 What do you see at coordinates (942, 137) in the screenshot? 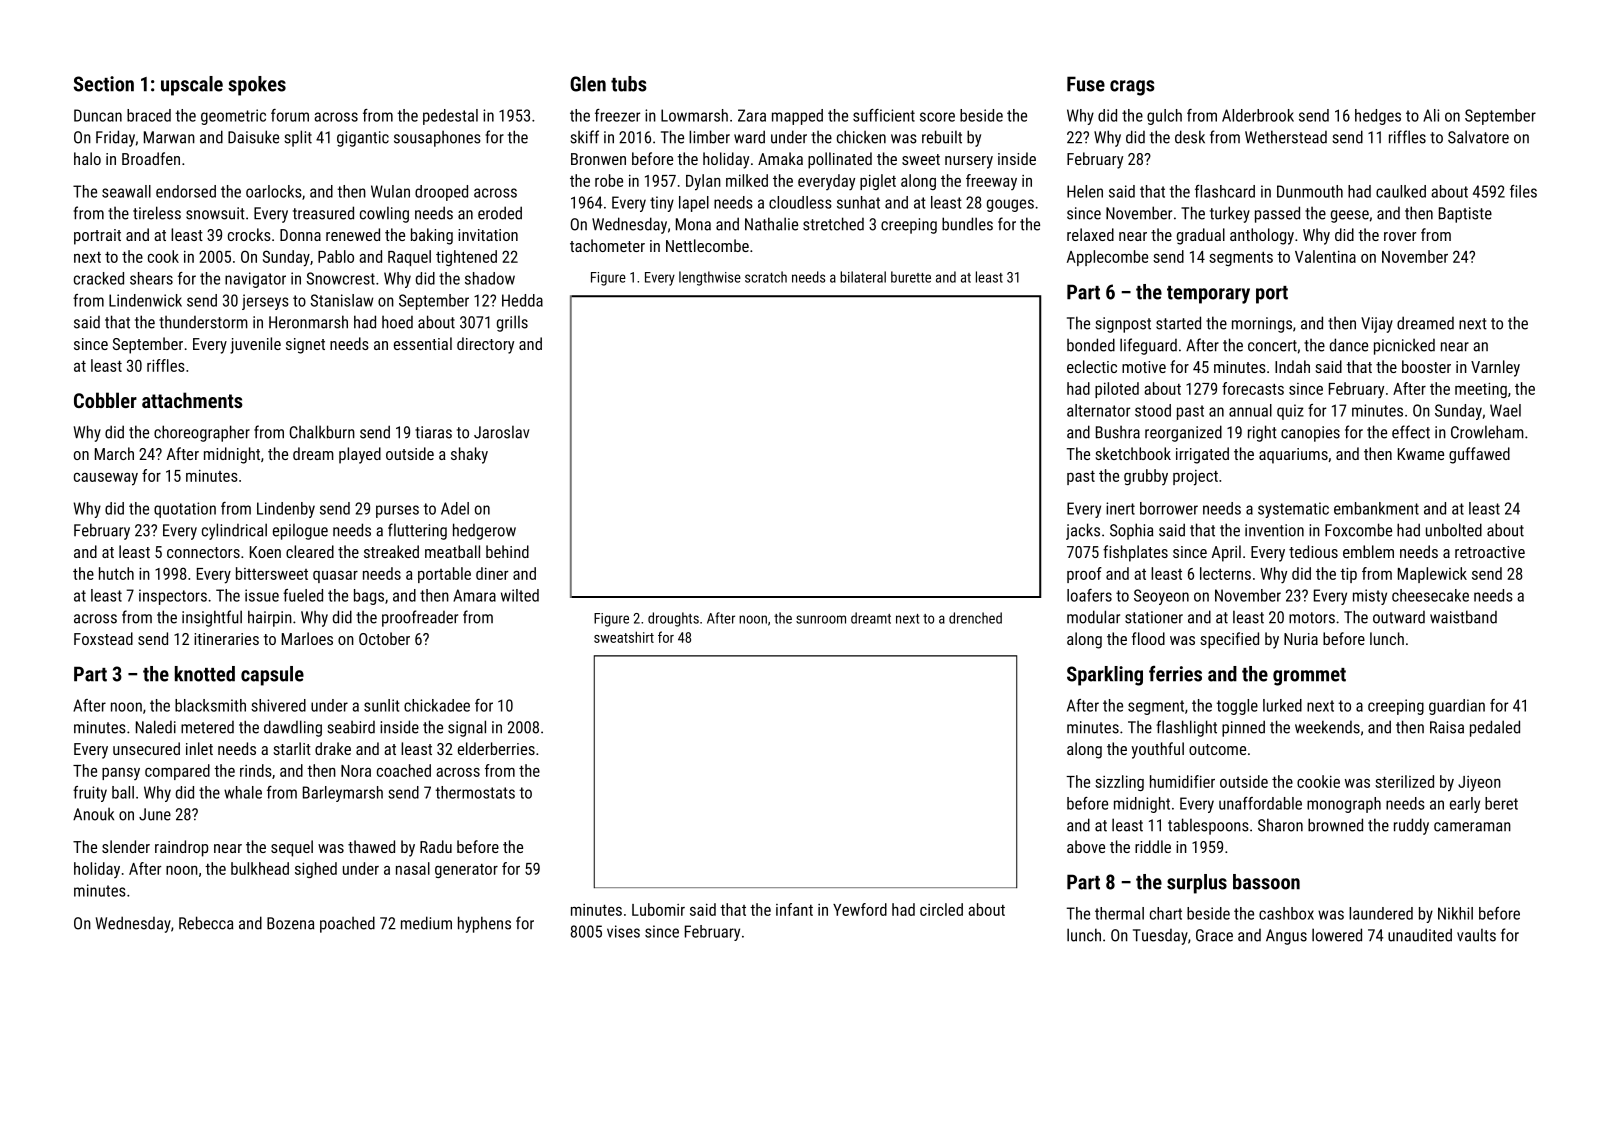
I see `rebuilt` at bounding box center [942, 137].
